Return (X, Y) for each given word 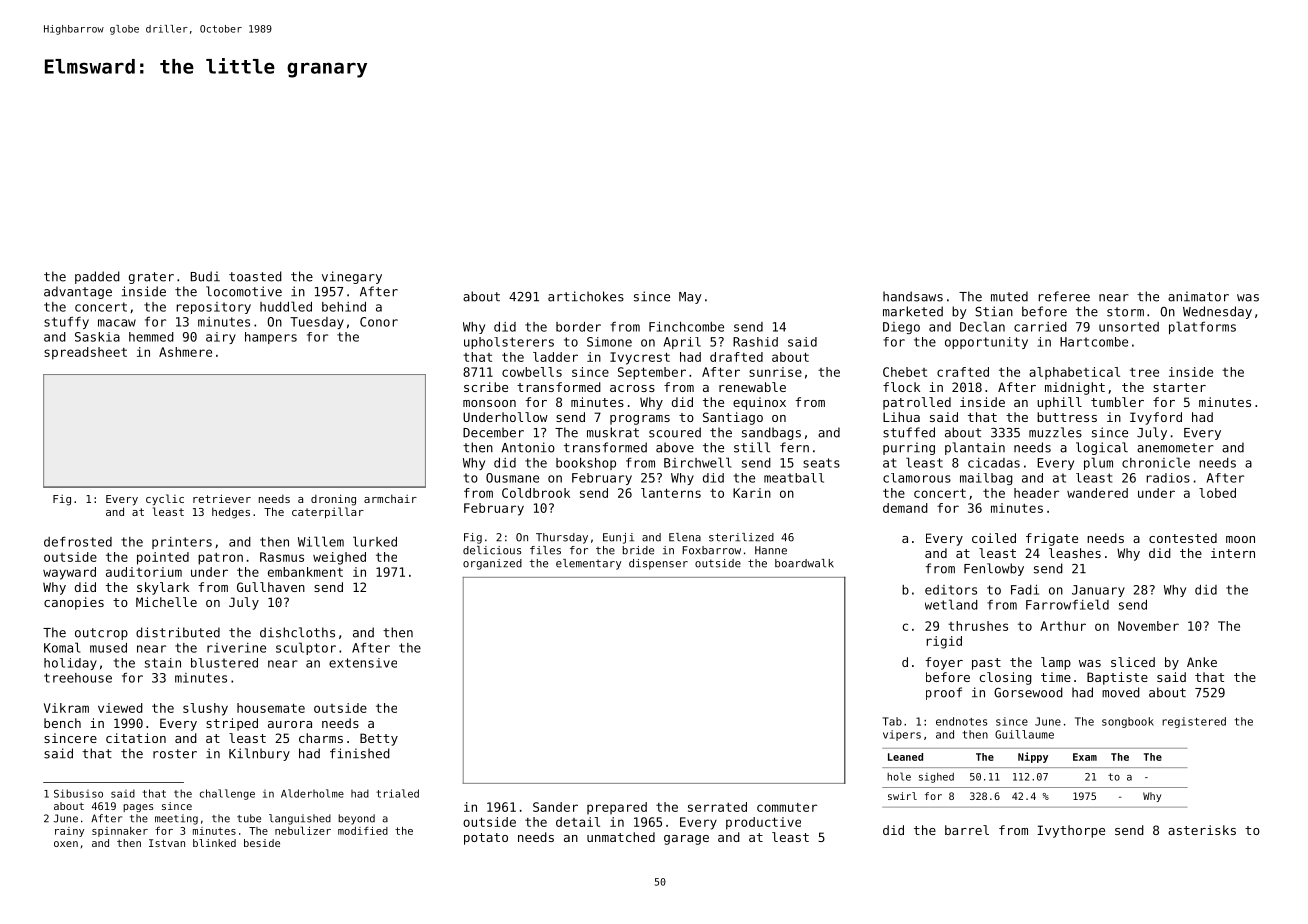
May (690, 298)
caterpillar (328, 513)
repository (214, 308)
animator (1198, 296)
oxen (66, 844)
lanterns (671, 493)
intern (1233, 553)
